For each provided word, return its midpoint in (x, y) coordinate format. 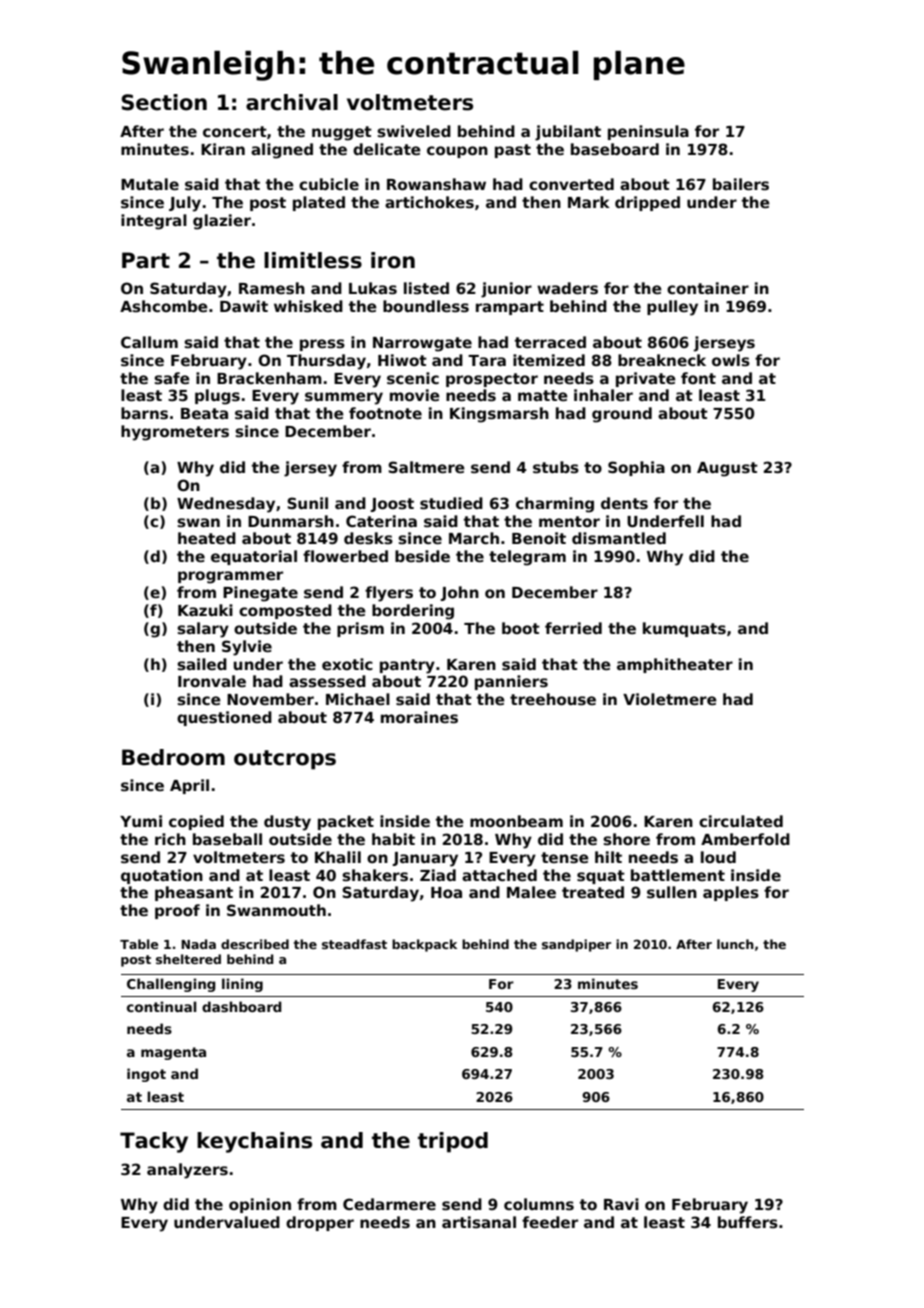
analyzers (187, 1171)
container (708, 288)
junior (506, 290)
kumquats (684, 629)
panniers (511, 682)
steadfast (354, 944)
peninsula (648, 132)
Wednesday (226, 505)
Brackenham (269, 378)
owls (731, 360)
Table (139, 944)
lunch (735, 944)
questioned (224, 718)
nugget (342, 133)
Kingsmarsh (499, 415)
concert (235, 131)
